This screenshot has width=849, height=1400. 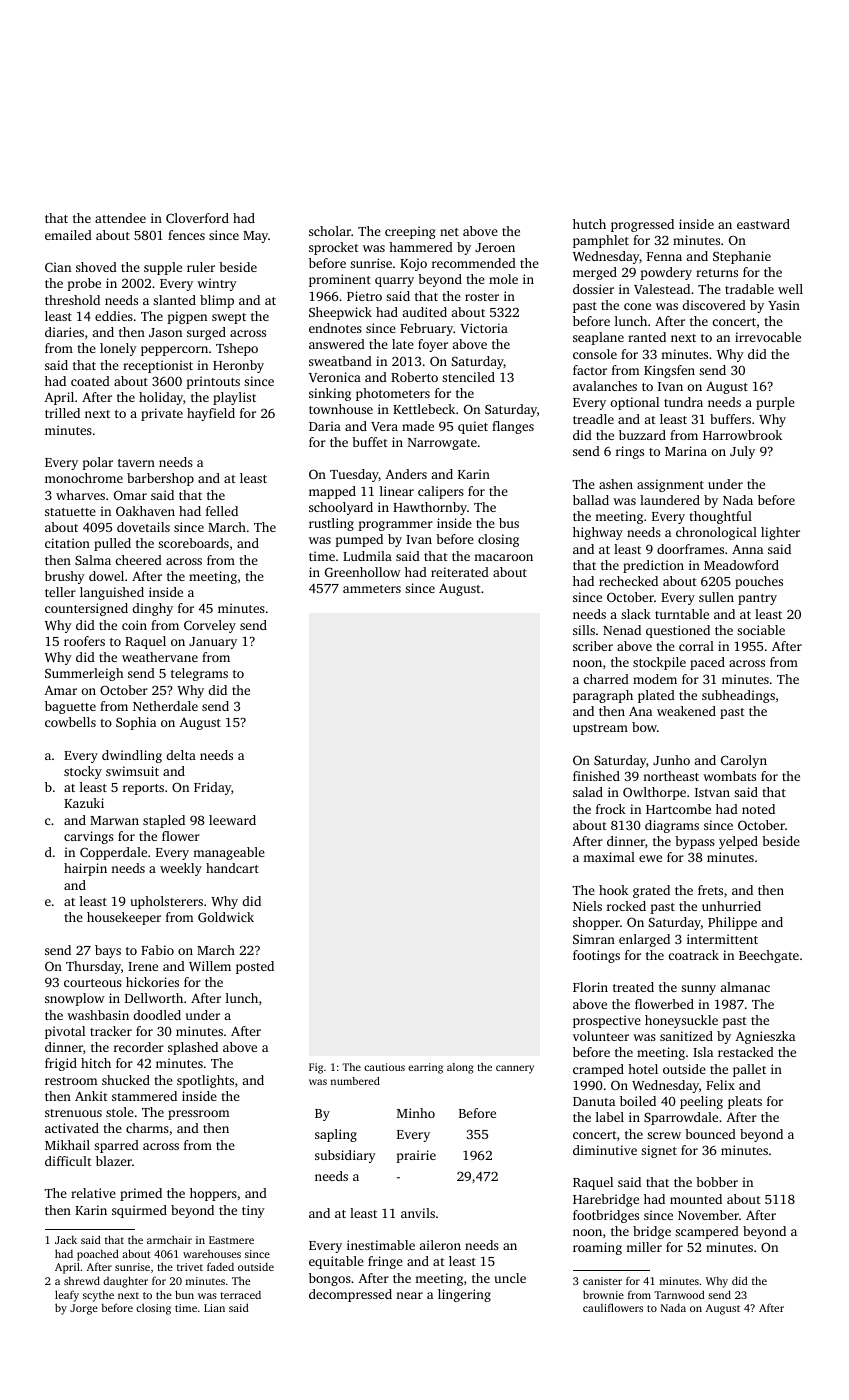 What do you see at coordinates (638, 1101) in the screenshot?
I see `boiled` at bounding box center [638, 1101].
